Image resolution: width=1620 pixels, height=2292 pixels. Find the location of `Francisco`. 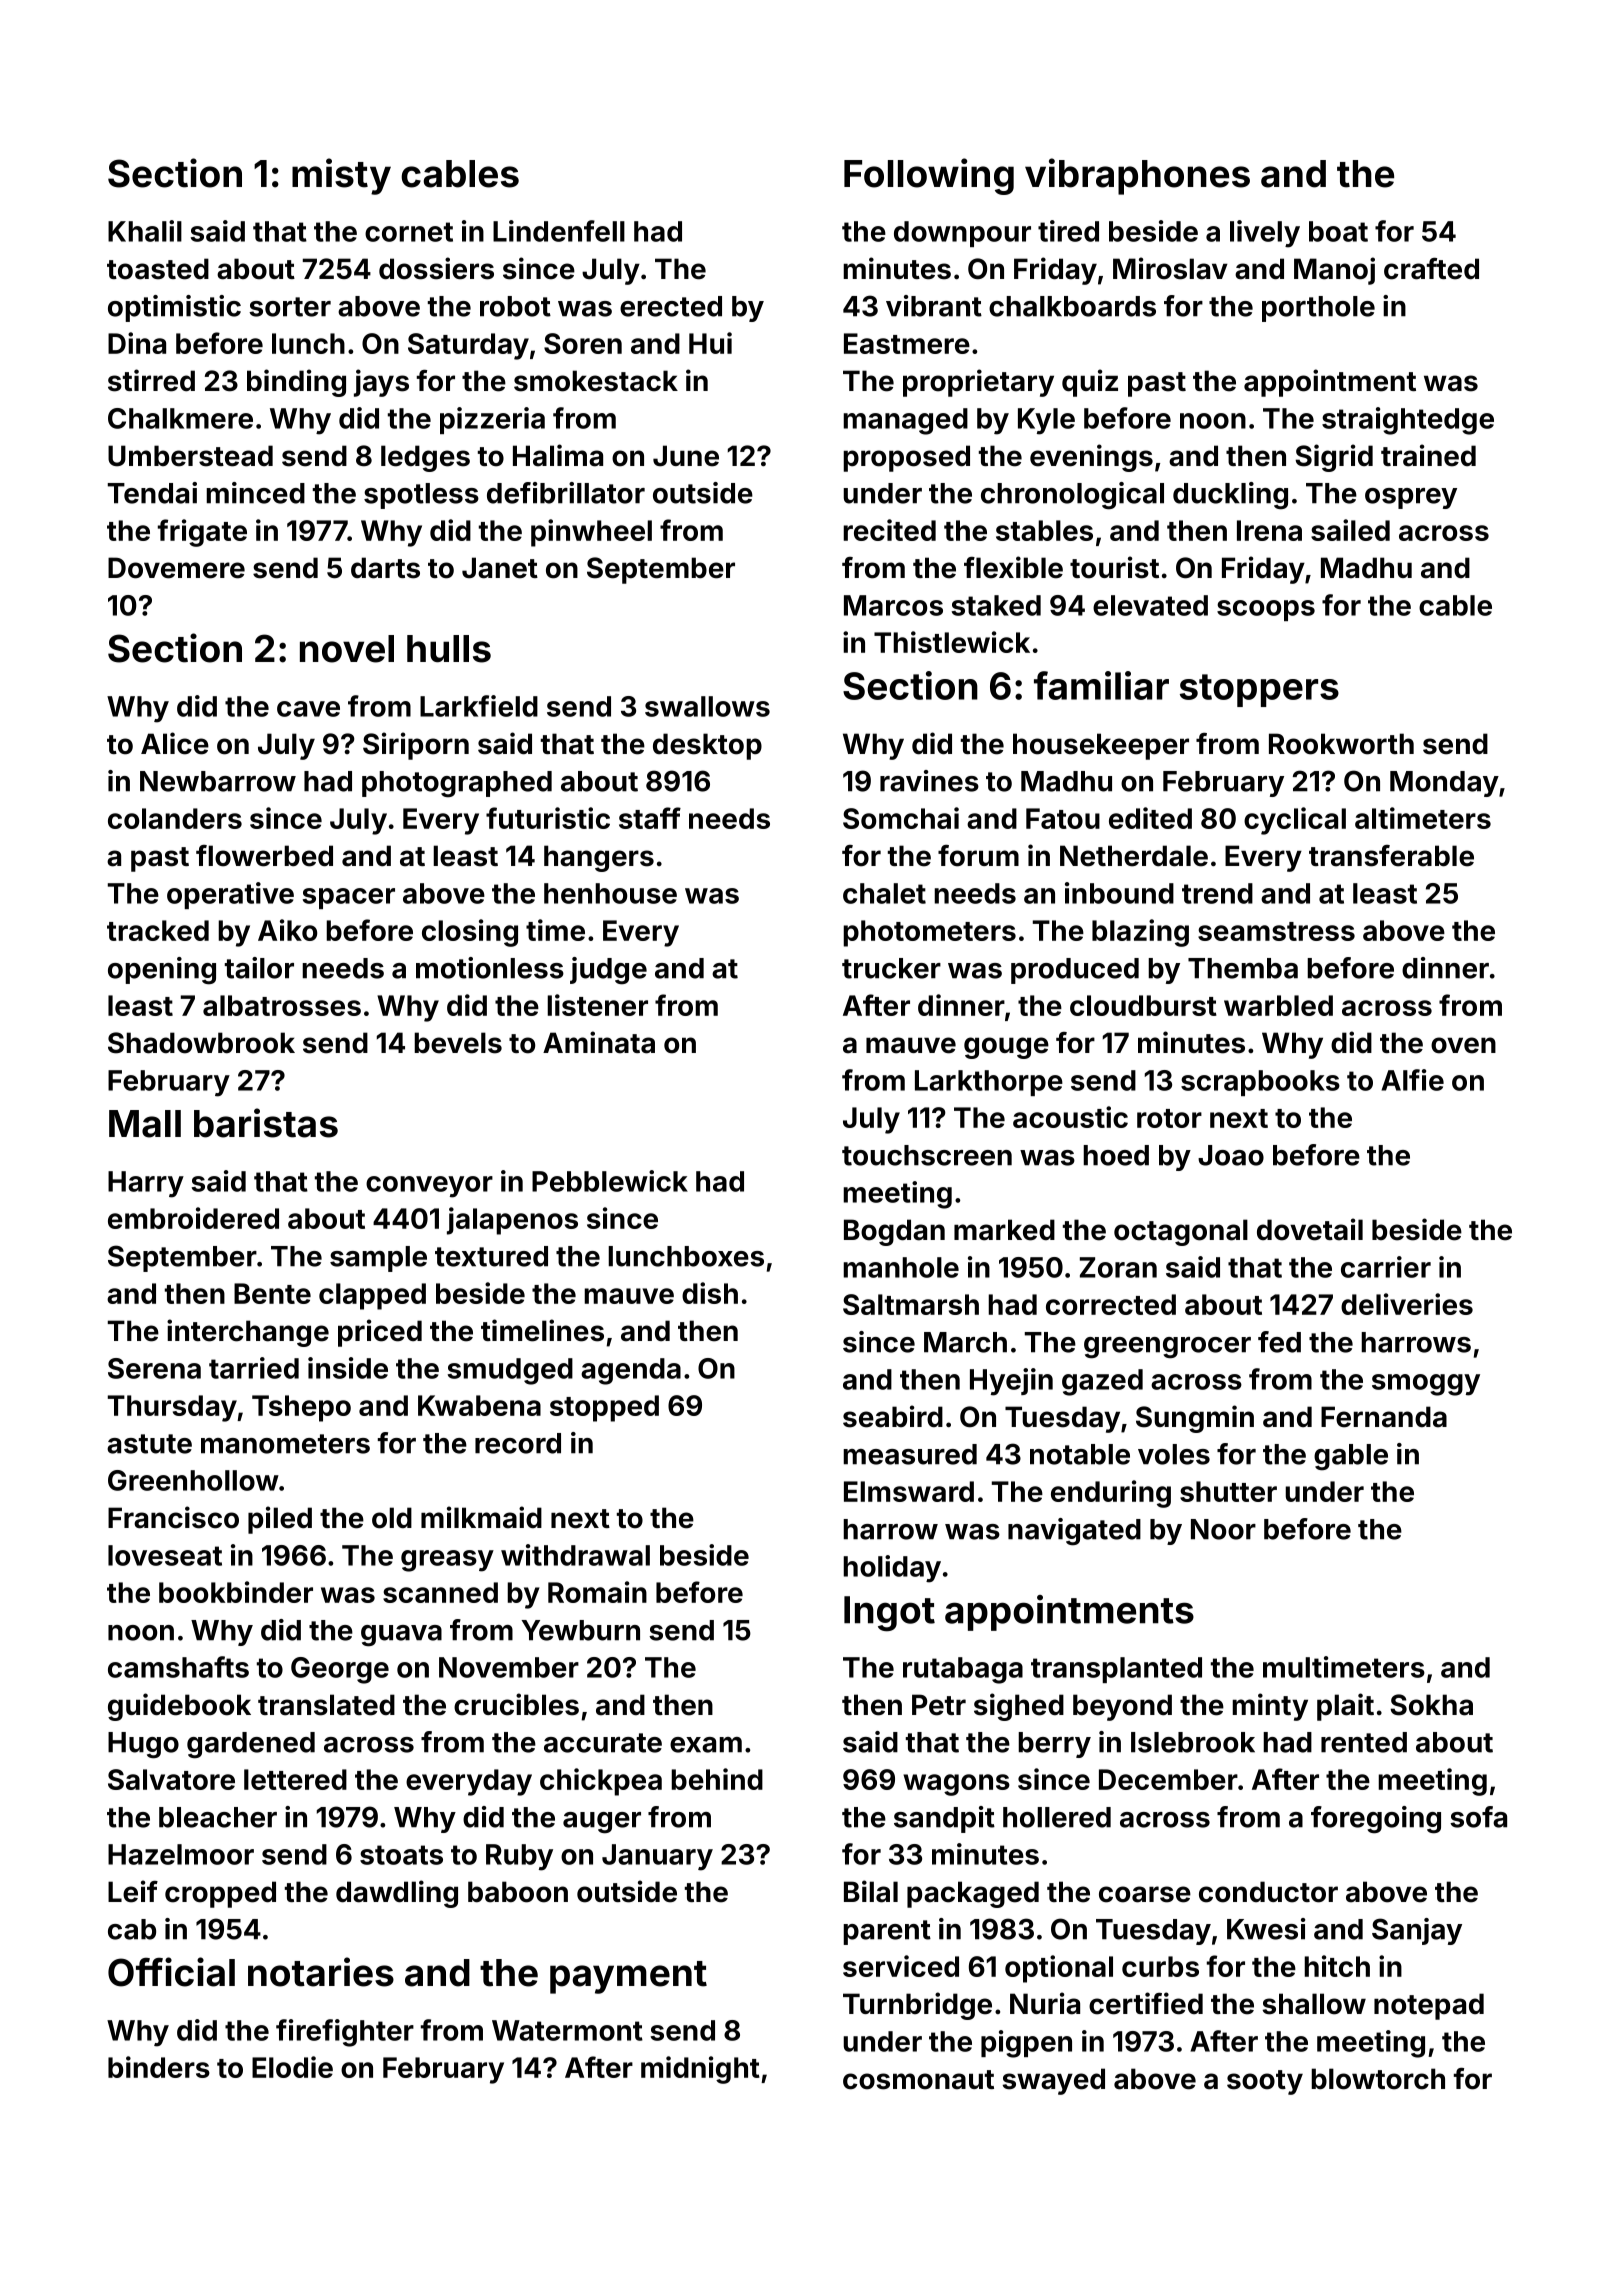

Francisco is located at coordinates (173, 1517).
